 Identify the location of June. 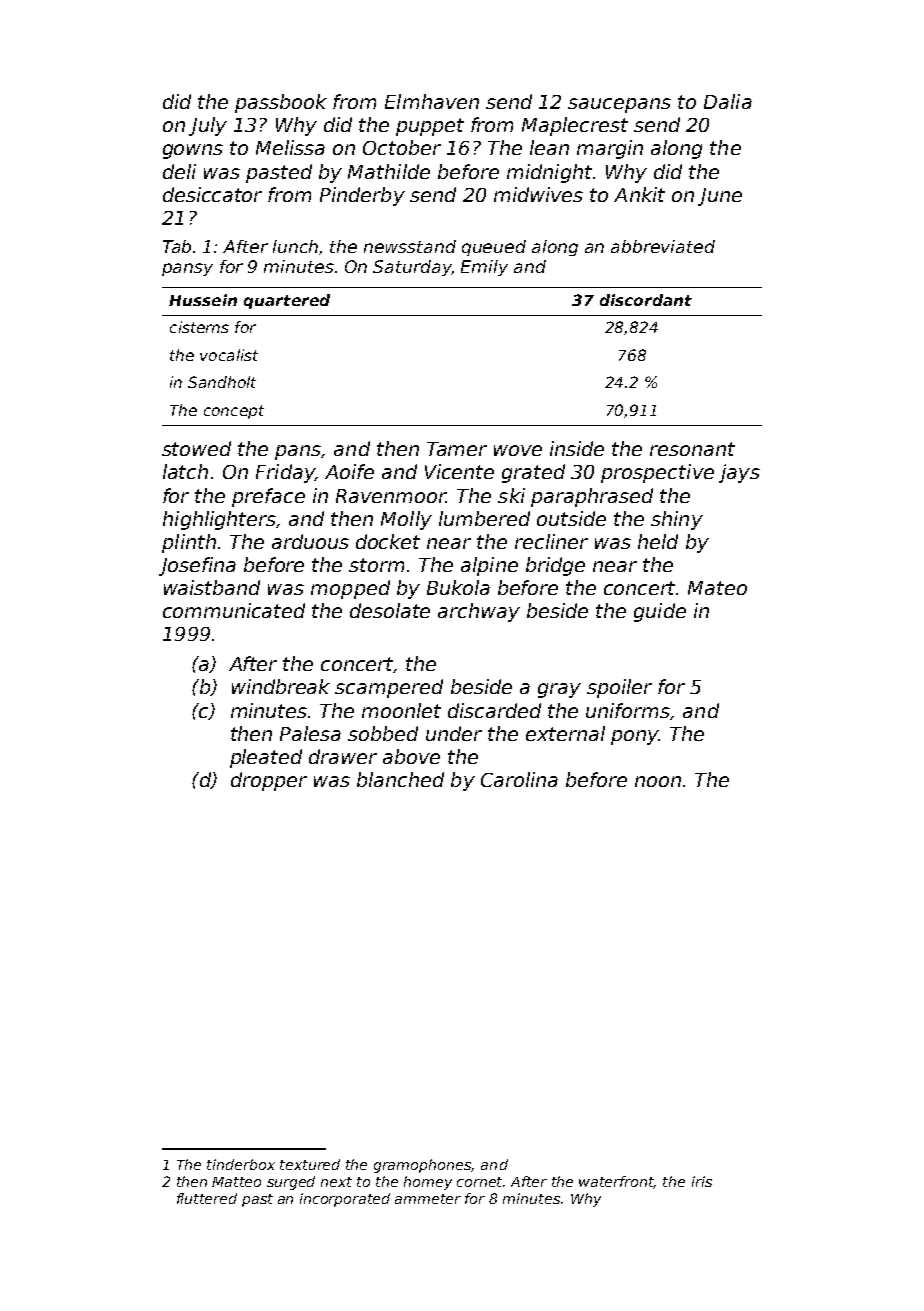
(720, 197).
